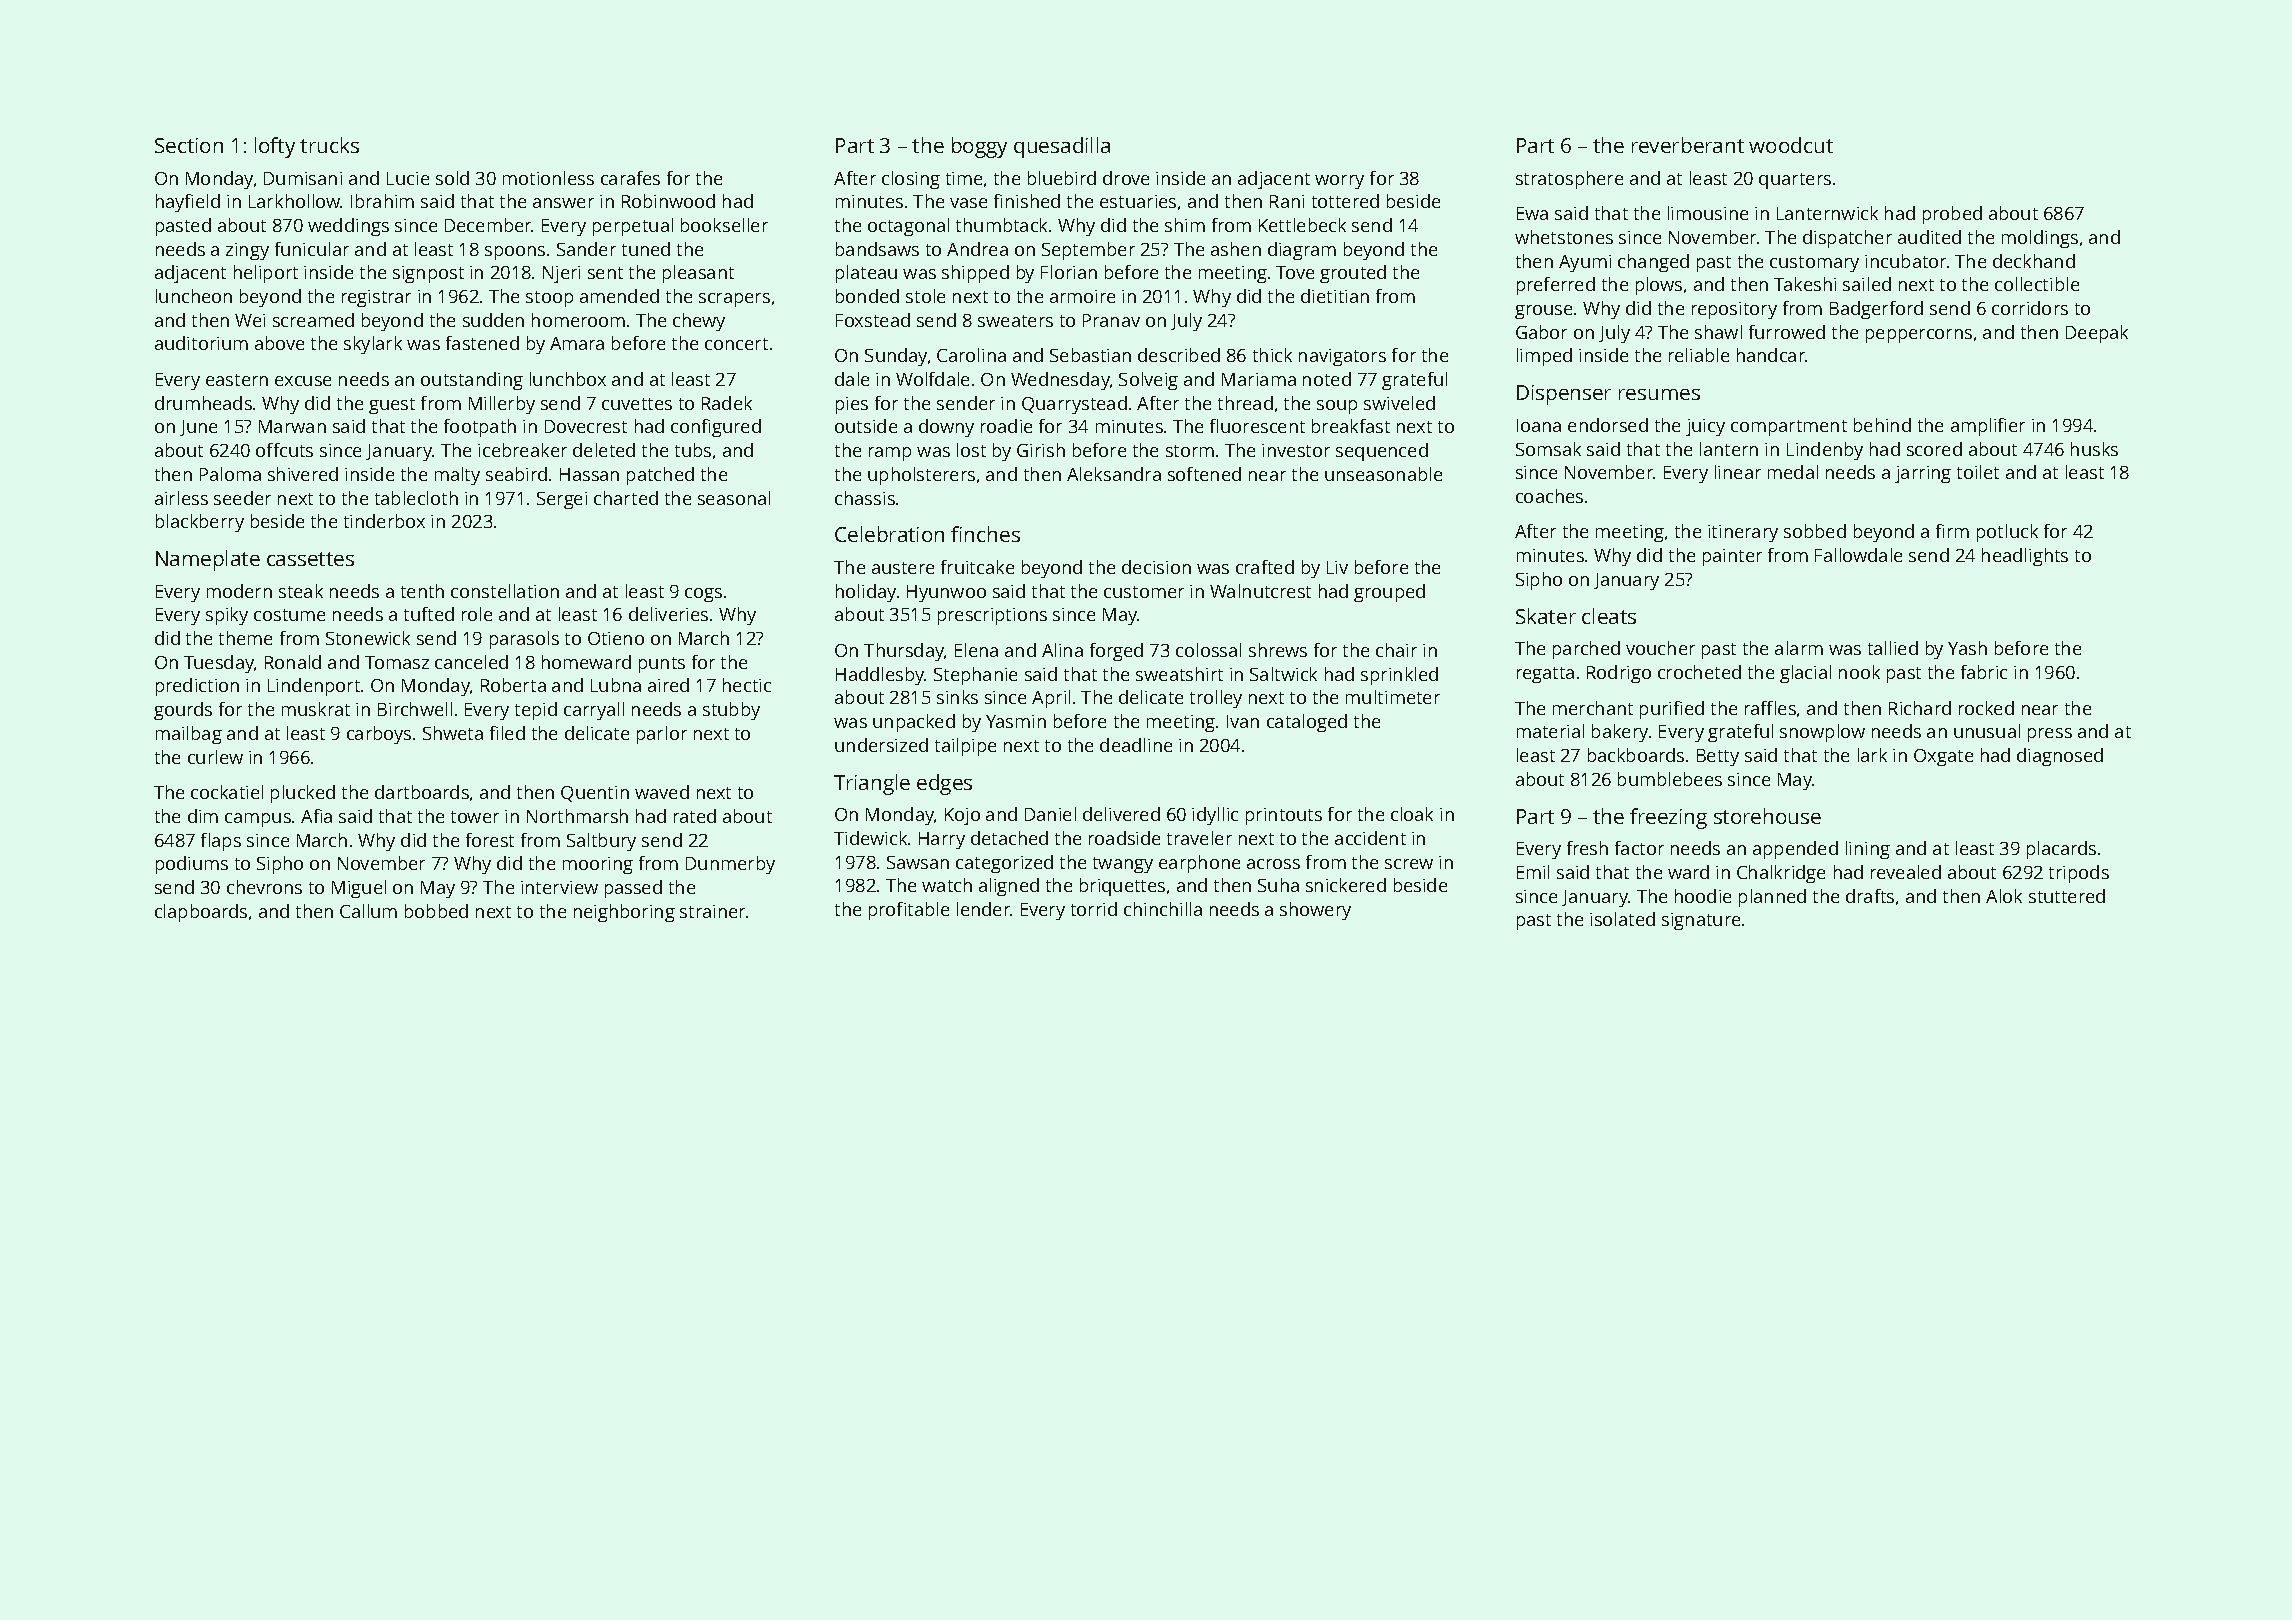 Image resolution: width=2292 pixels, height=1620 pixels. What do you see at coordinates (1688, 145) in the document?
I see `reverberant` at bounding box center [1688, 145].
